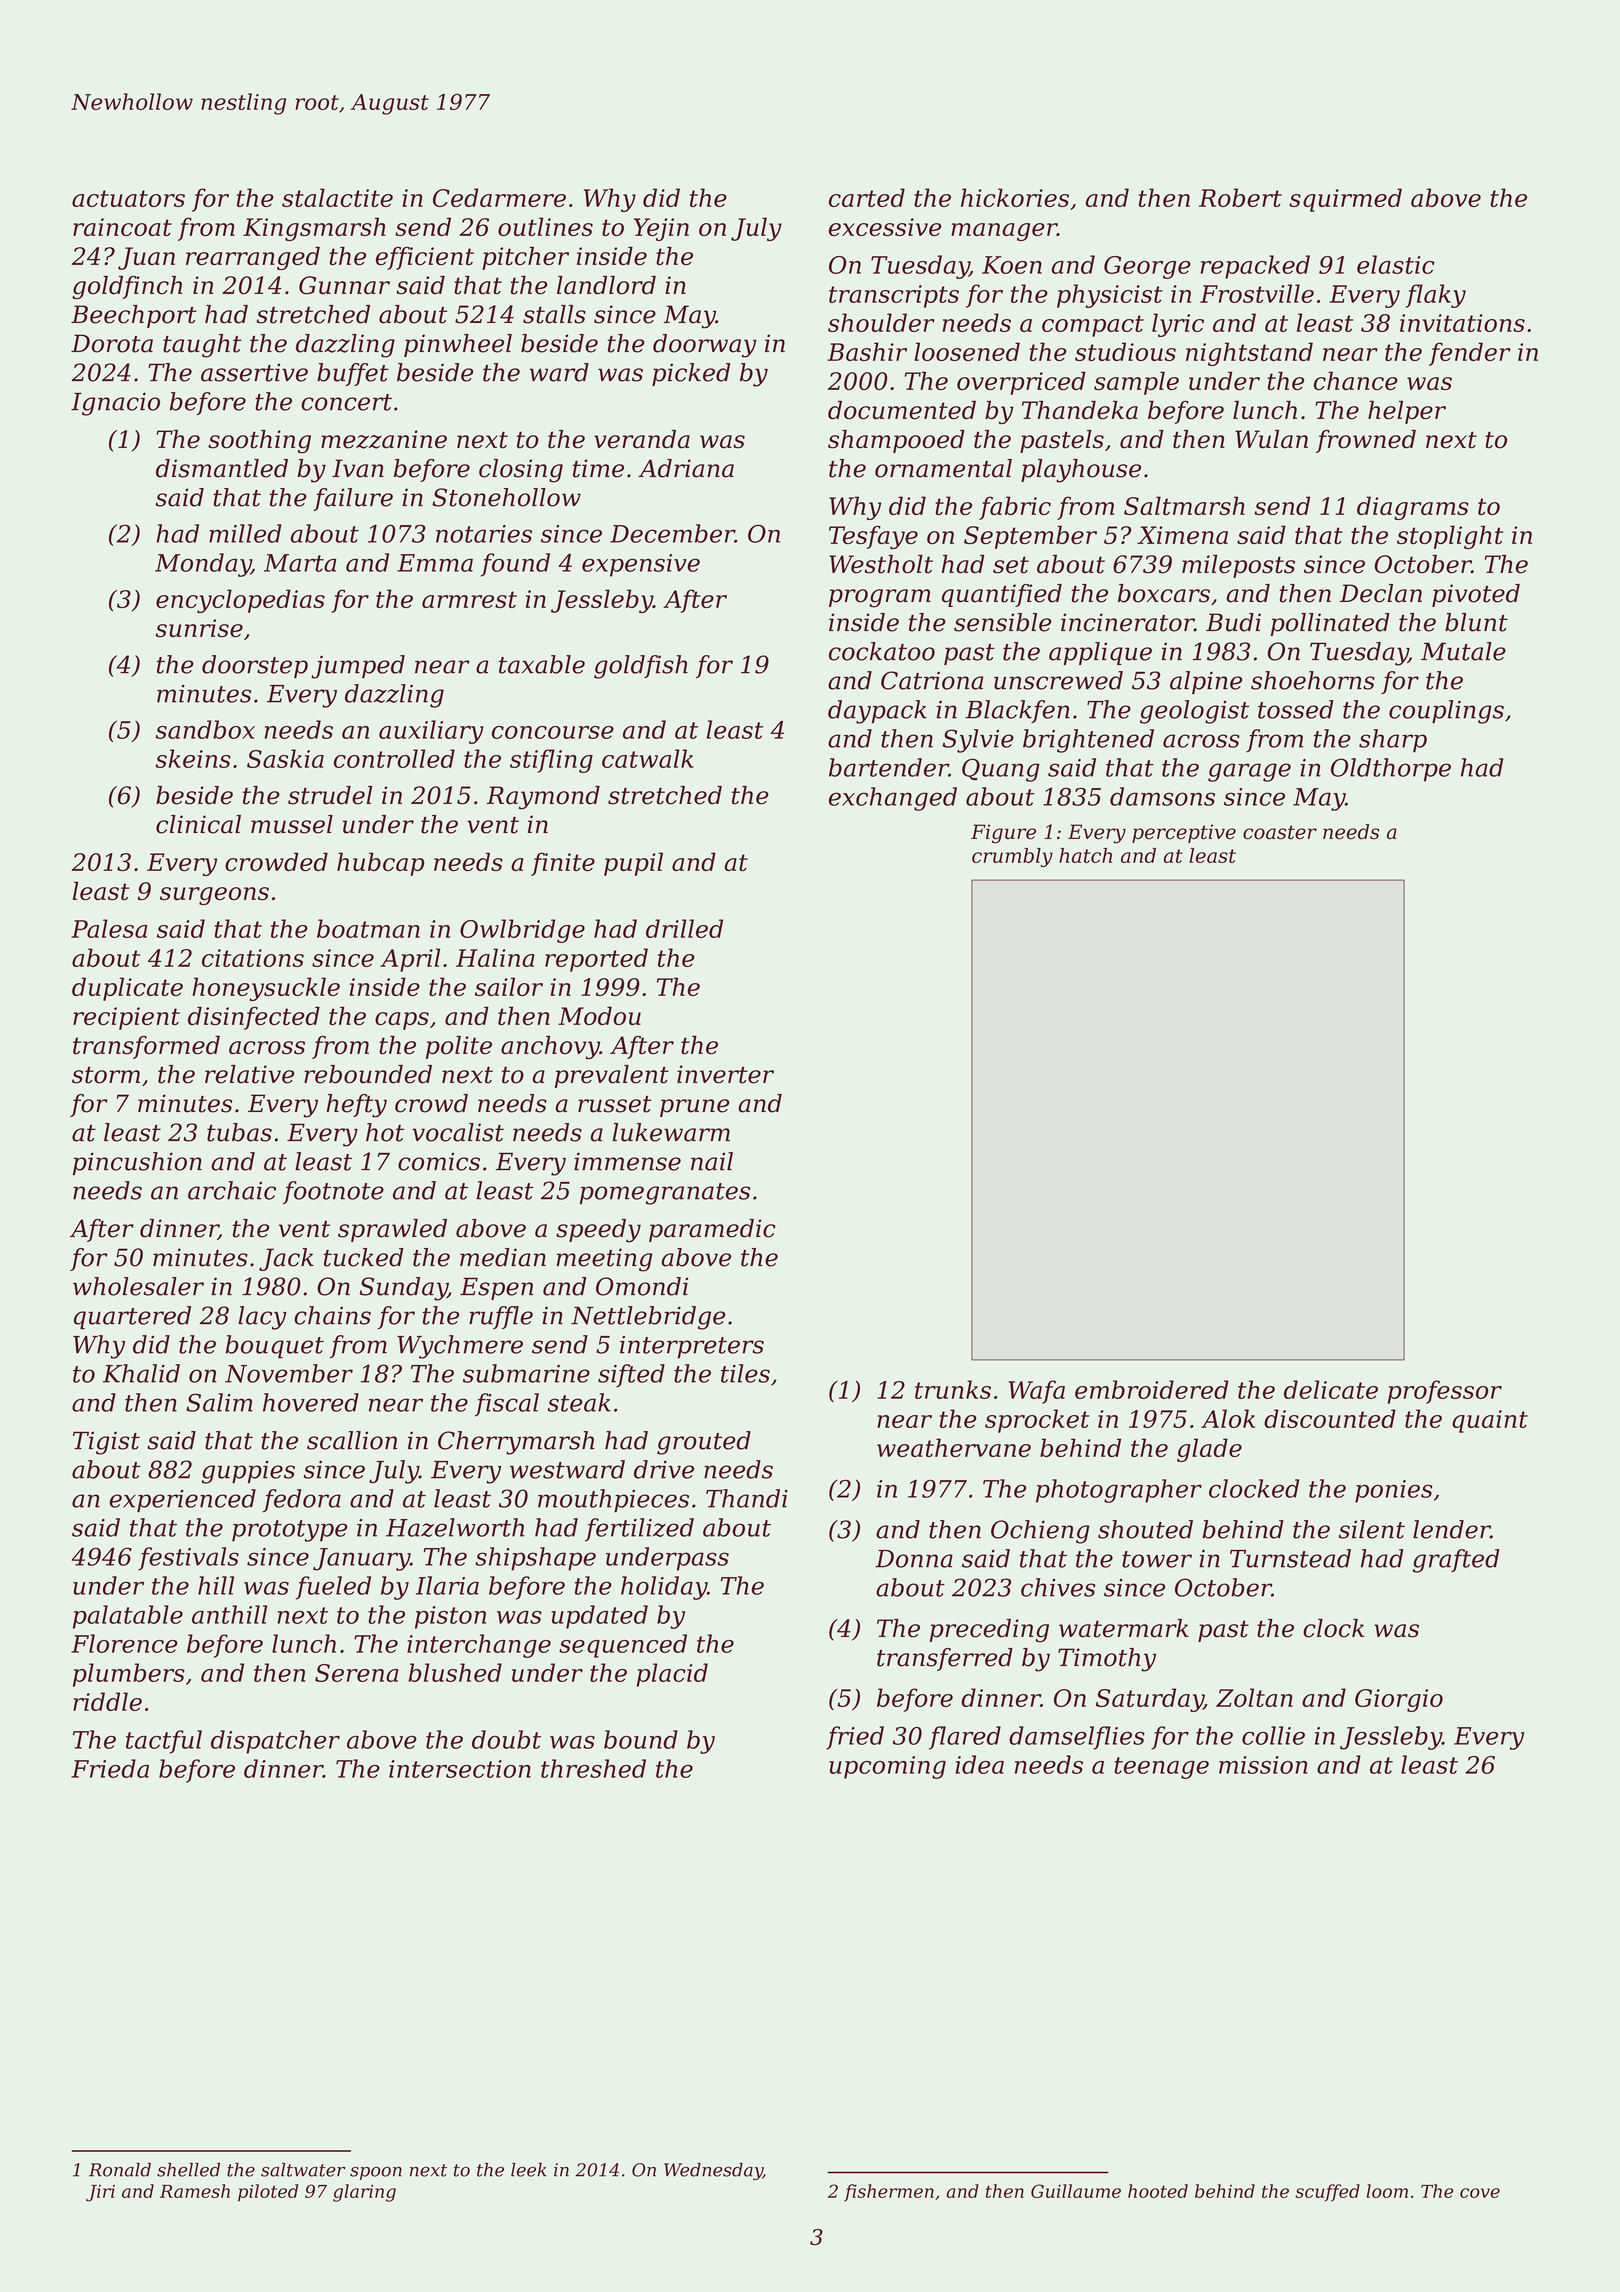 The width and height of the page is (1620, 2292). I want to click on Dorota, so click(112, 343).
